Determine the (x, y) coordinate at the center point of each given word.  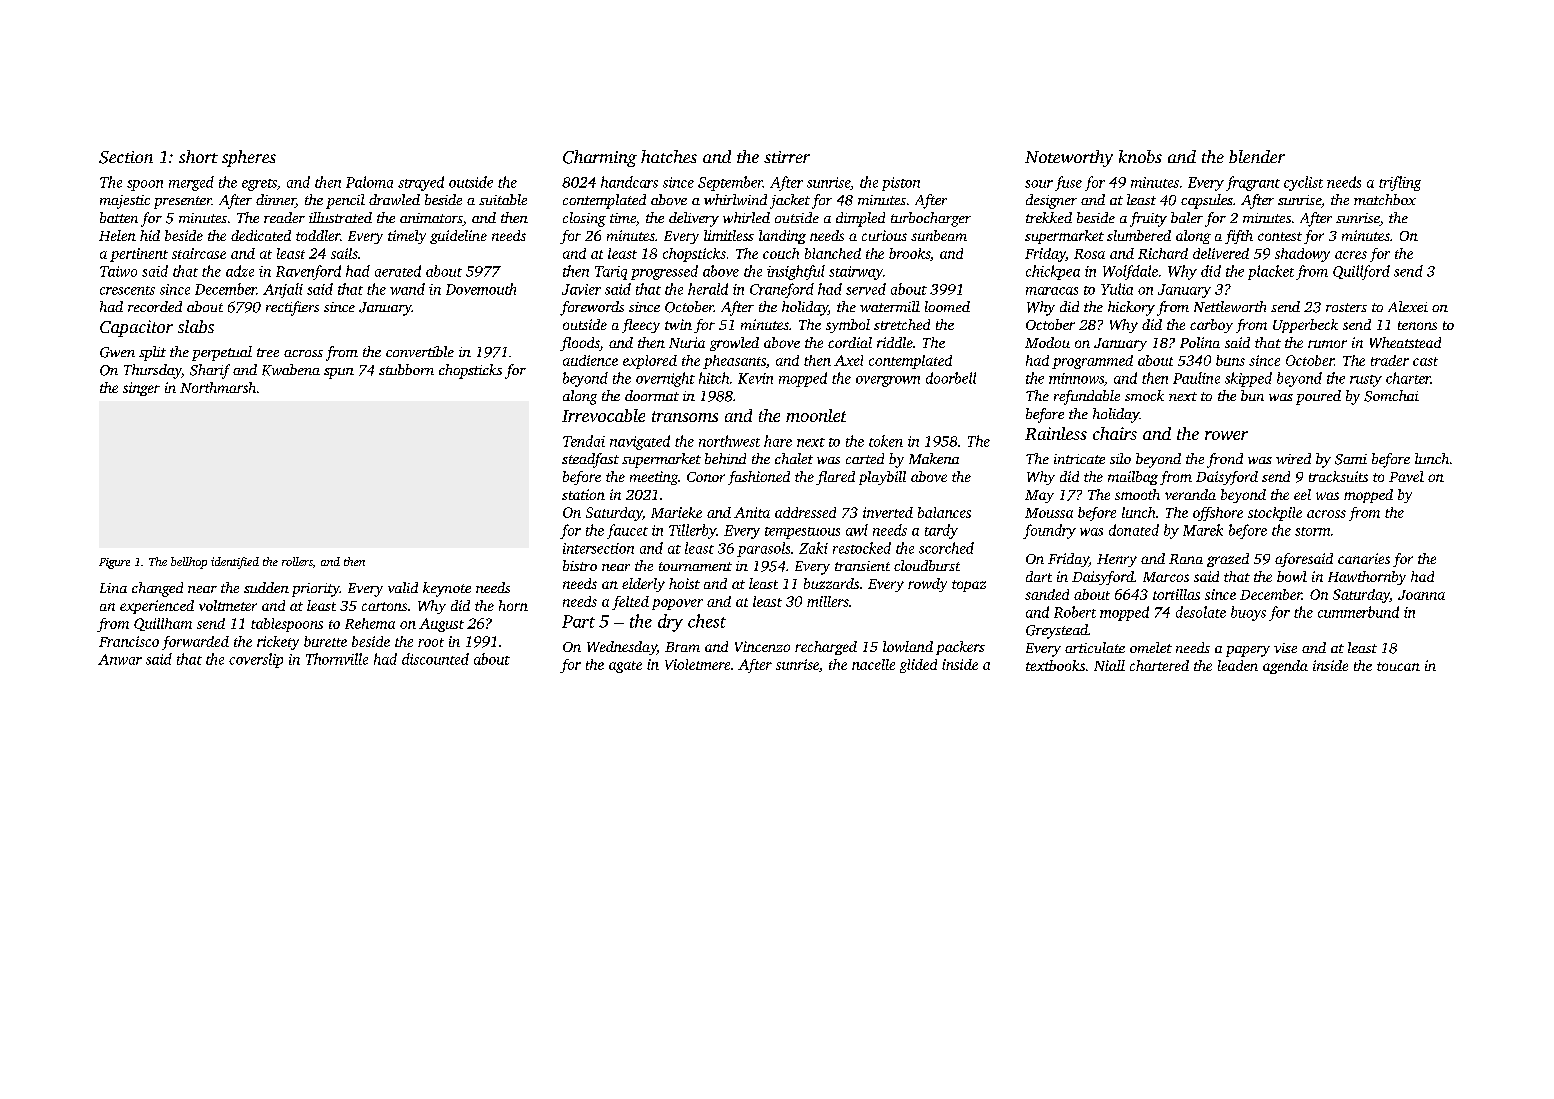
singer (141, 389)
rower (1226, 435)
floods (580, 344)
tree (268, 352)
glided (918, 666)
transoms (685, 416)
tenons (1417, 325)
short (198, 156)
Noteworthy (1069, 158)
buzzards (831, 583)
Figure (114, 563)
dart (1039, 576)
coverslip (256, 660)
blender (1257, 156)
